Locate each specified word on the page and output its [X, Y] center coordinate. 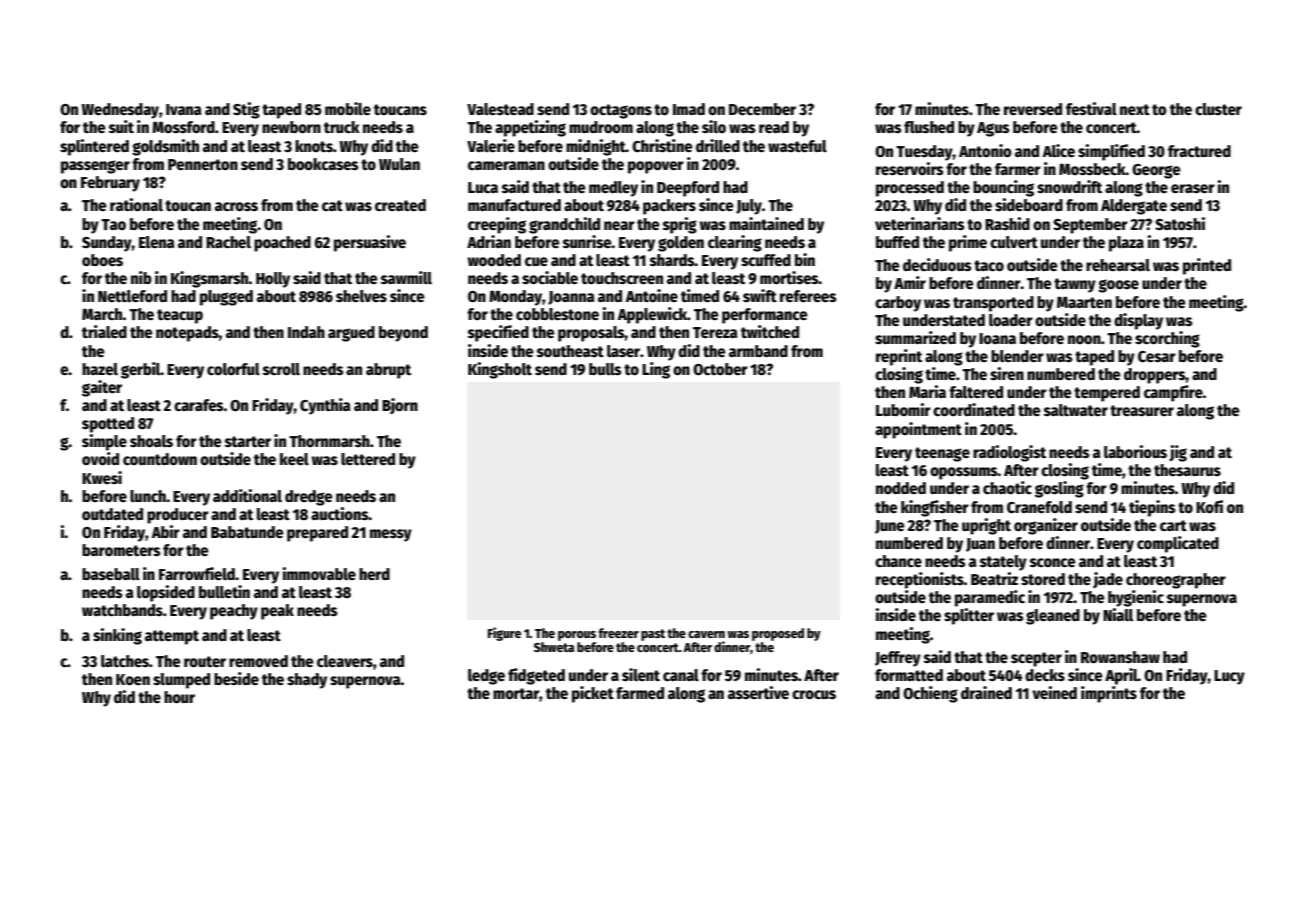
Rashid [1007, 223]
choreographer [1176, 581]
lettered [368, 459]
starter [248, 441]
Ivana [184, 109]
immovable [319, 573]
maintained [766, 223]
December [762, 109]
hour [179, 697]
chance [898, 561]
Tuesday [924, 153]
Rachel [228, 242]
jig [1178, 453]
